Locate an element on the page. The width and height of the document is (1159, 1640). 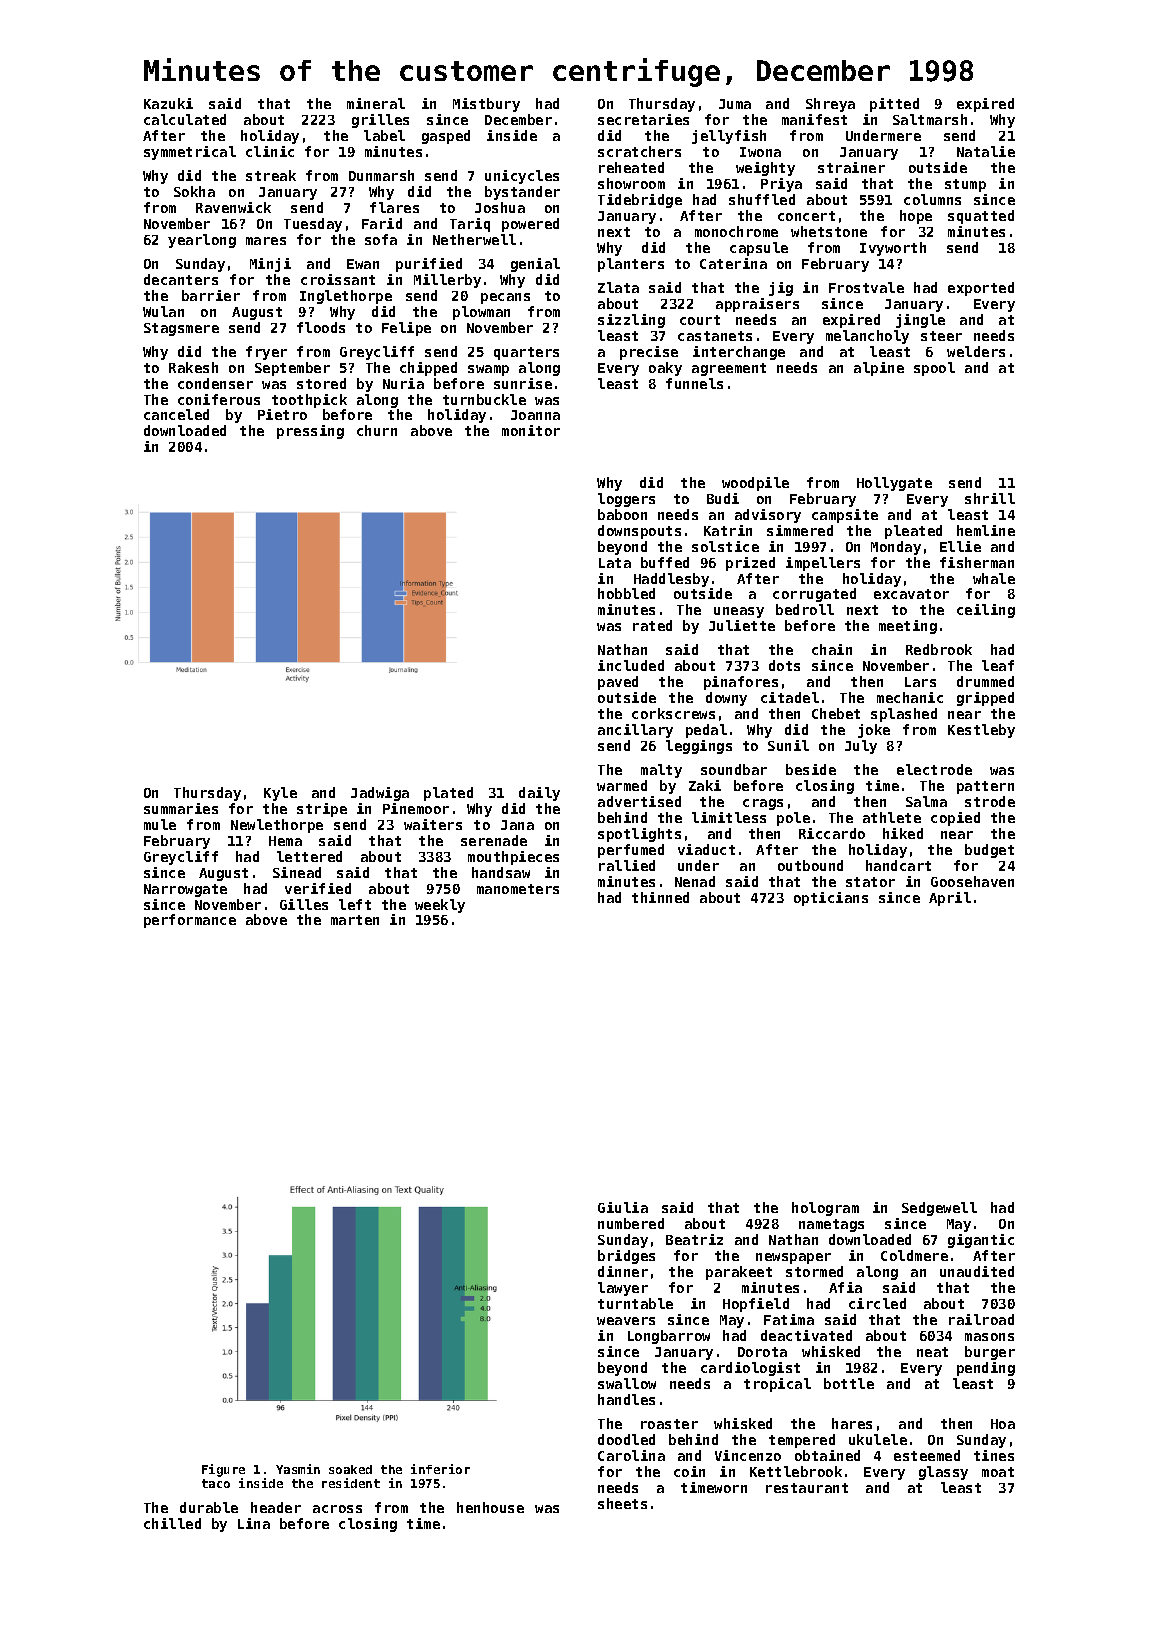
Kazuki is located at coordinates (168, 103).
